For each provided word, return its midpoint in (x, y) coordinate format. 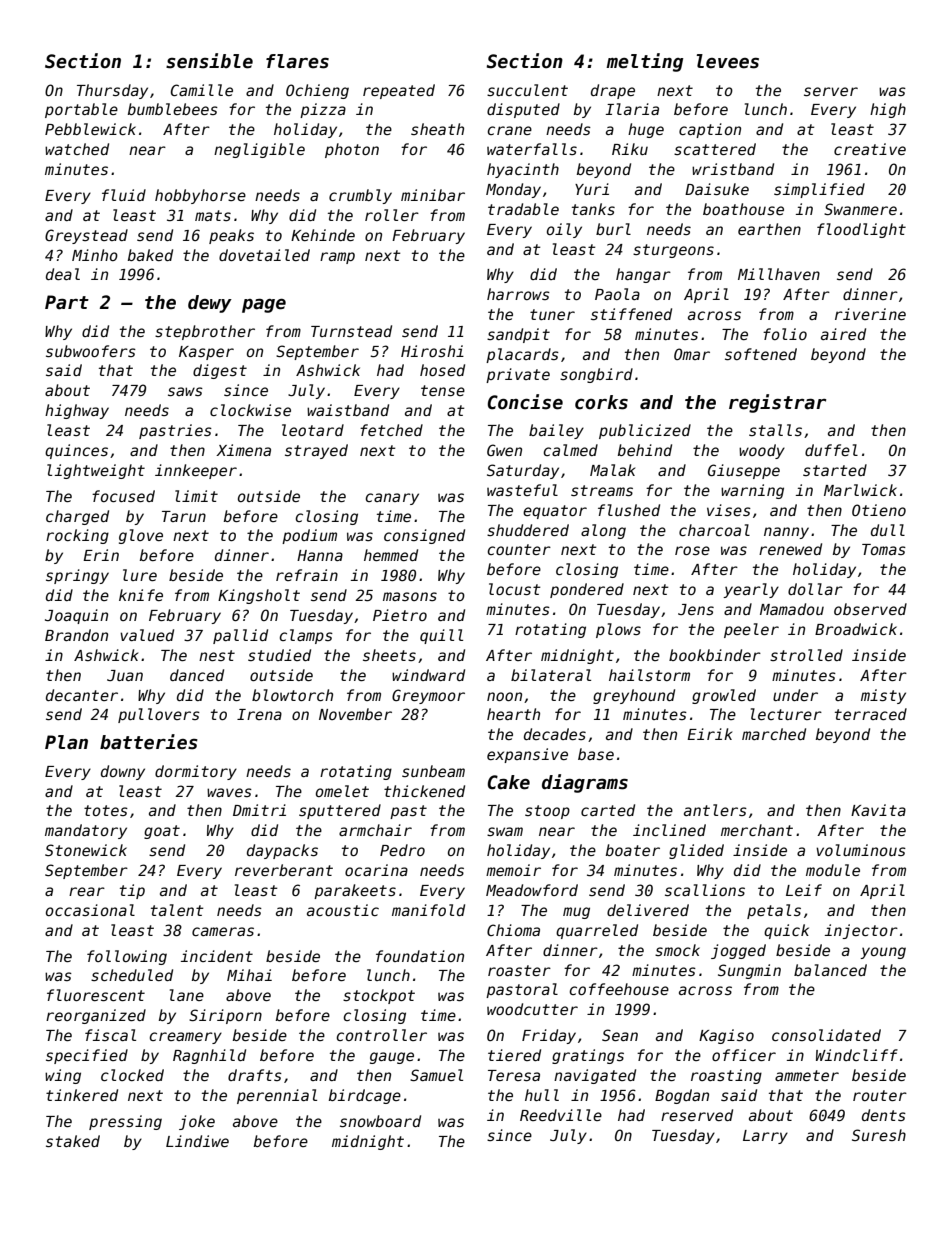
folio (785, 334)
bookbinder (715, 655)
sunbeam (433, 771)
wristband (733, 169)
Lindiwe (197, 1141)
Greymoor (428, 696)
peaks (231, 236)
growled (724, 696)
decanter (82, 695)
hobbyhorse (200, 196)
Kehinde (323, 235)
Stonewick (86, 850)
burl (613, 229)
